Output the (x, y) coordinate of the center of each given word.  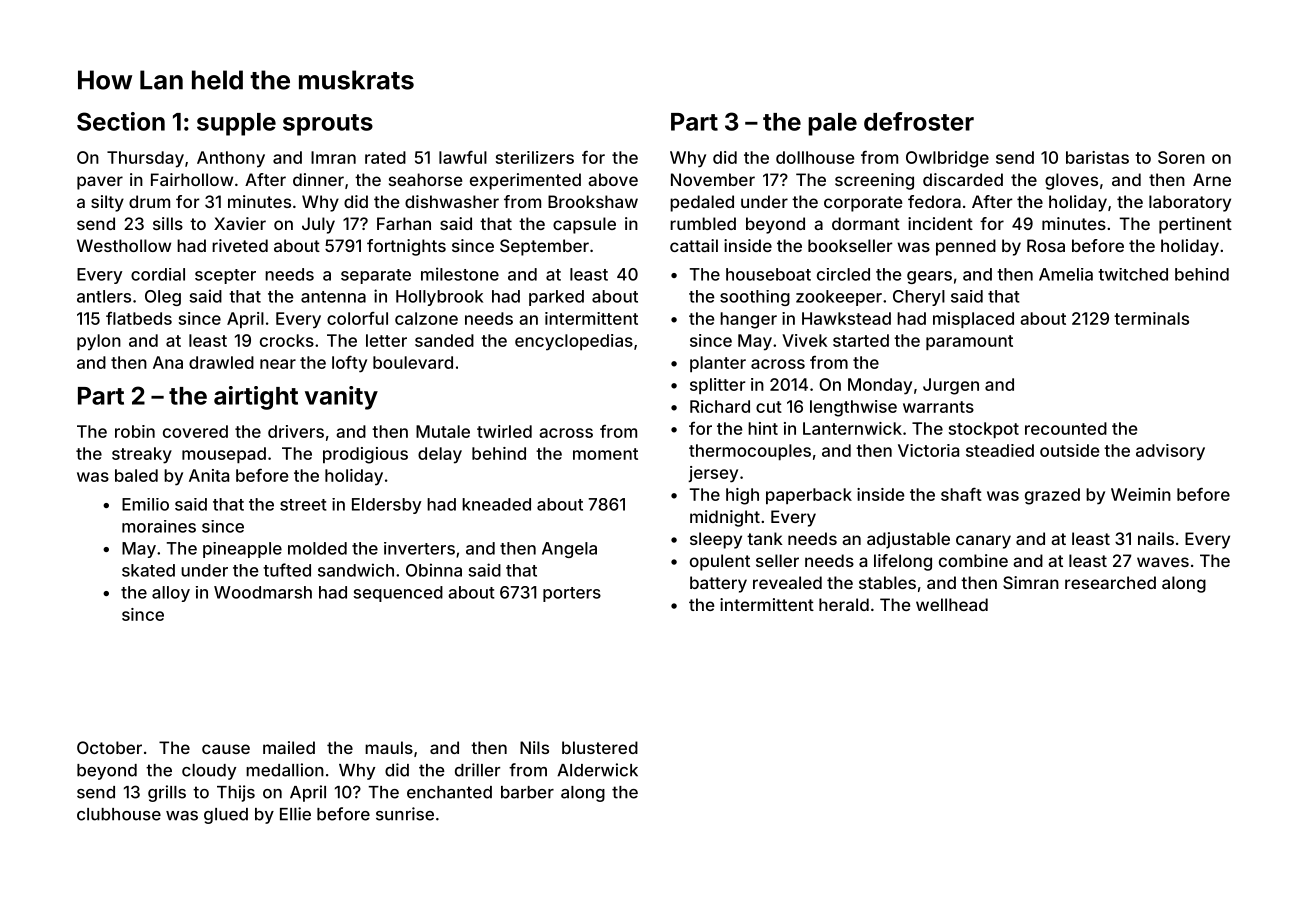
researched (1110, 582)
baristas (1097, 157)
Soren (1181, 157)
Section (121, 121)
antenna (333, 297)
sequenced (398, 594)
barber (527, 792)
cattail (694, 245)
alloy (171, 594)
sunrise (405, 814)
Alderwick (597, 770)
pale (833, 124)
